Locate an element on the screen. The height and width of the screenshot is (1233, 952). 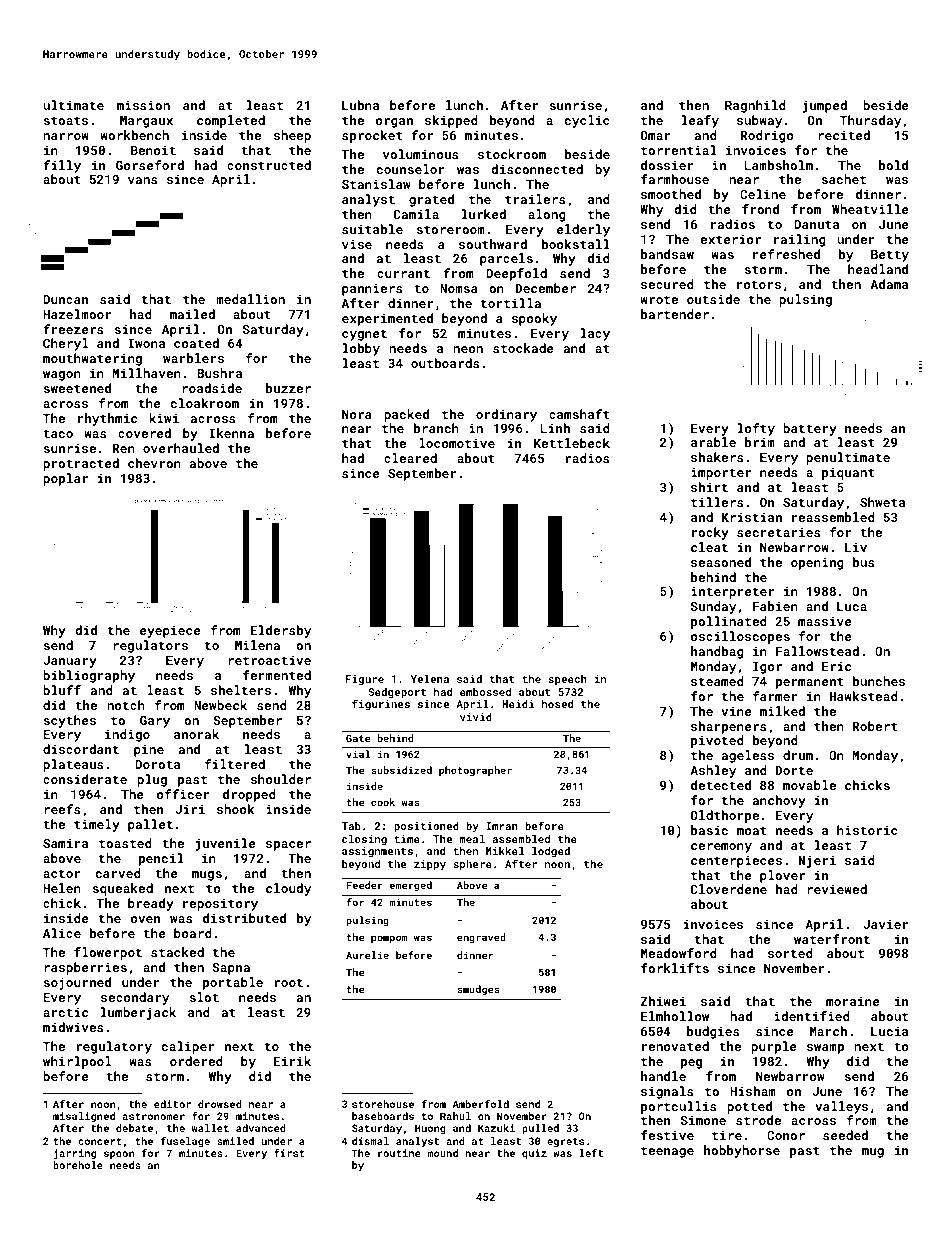
drum is located at coordinates (798, 755).
